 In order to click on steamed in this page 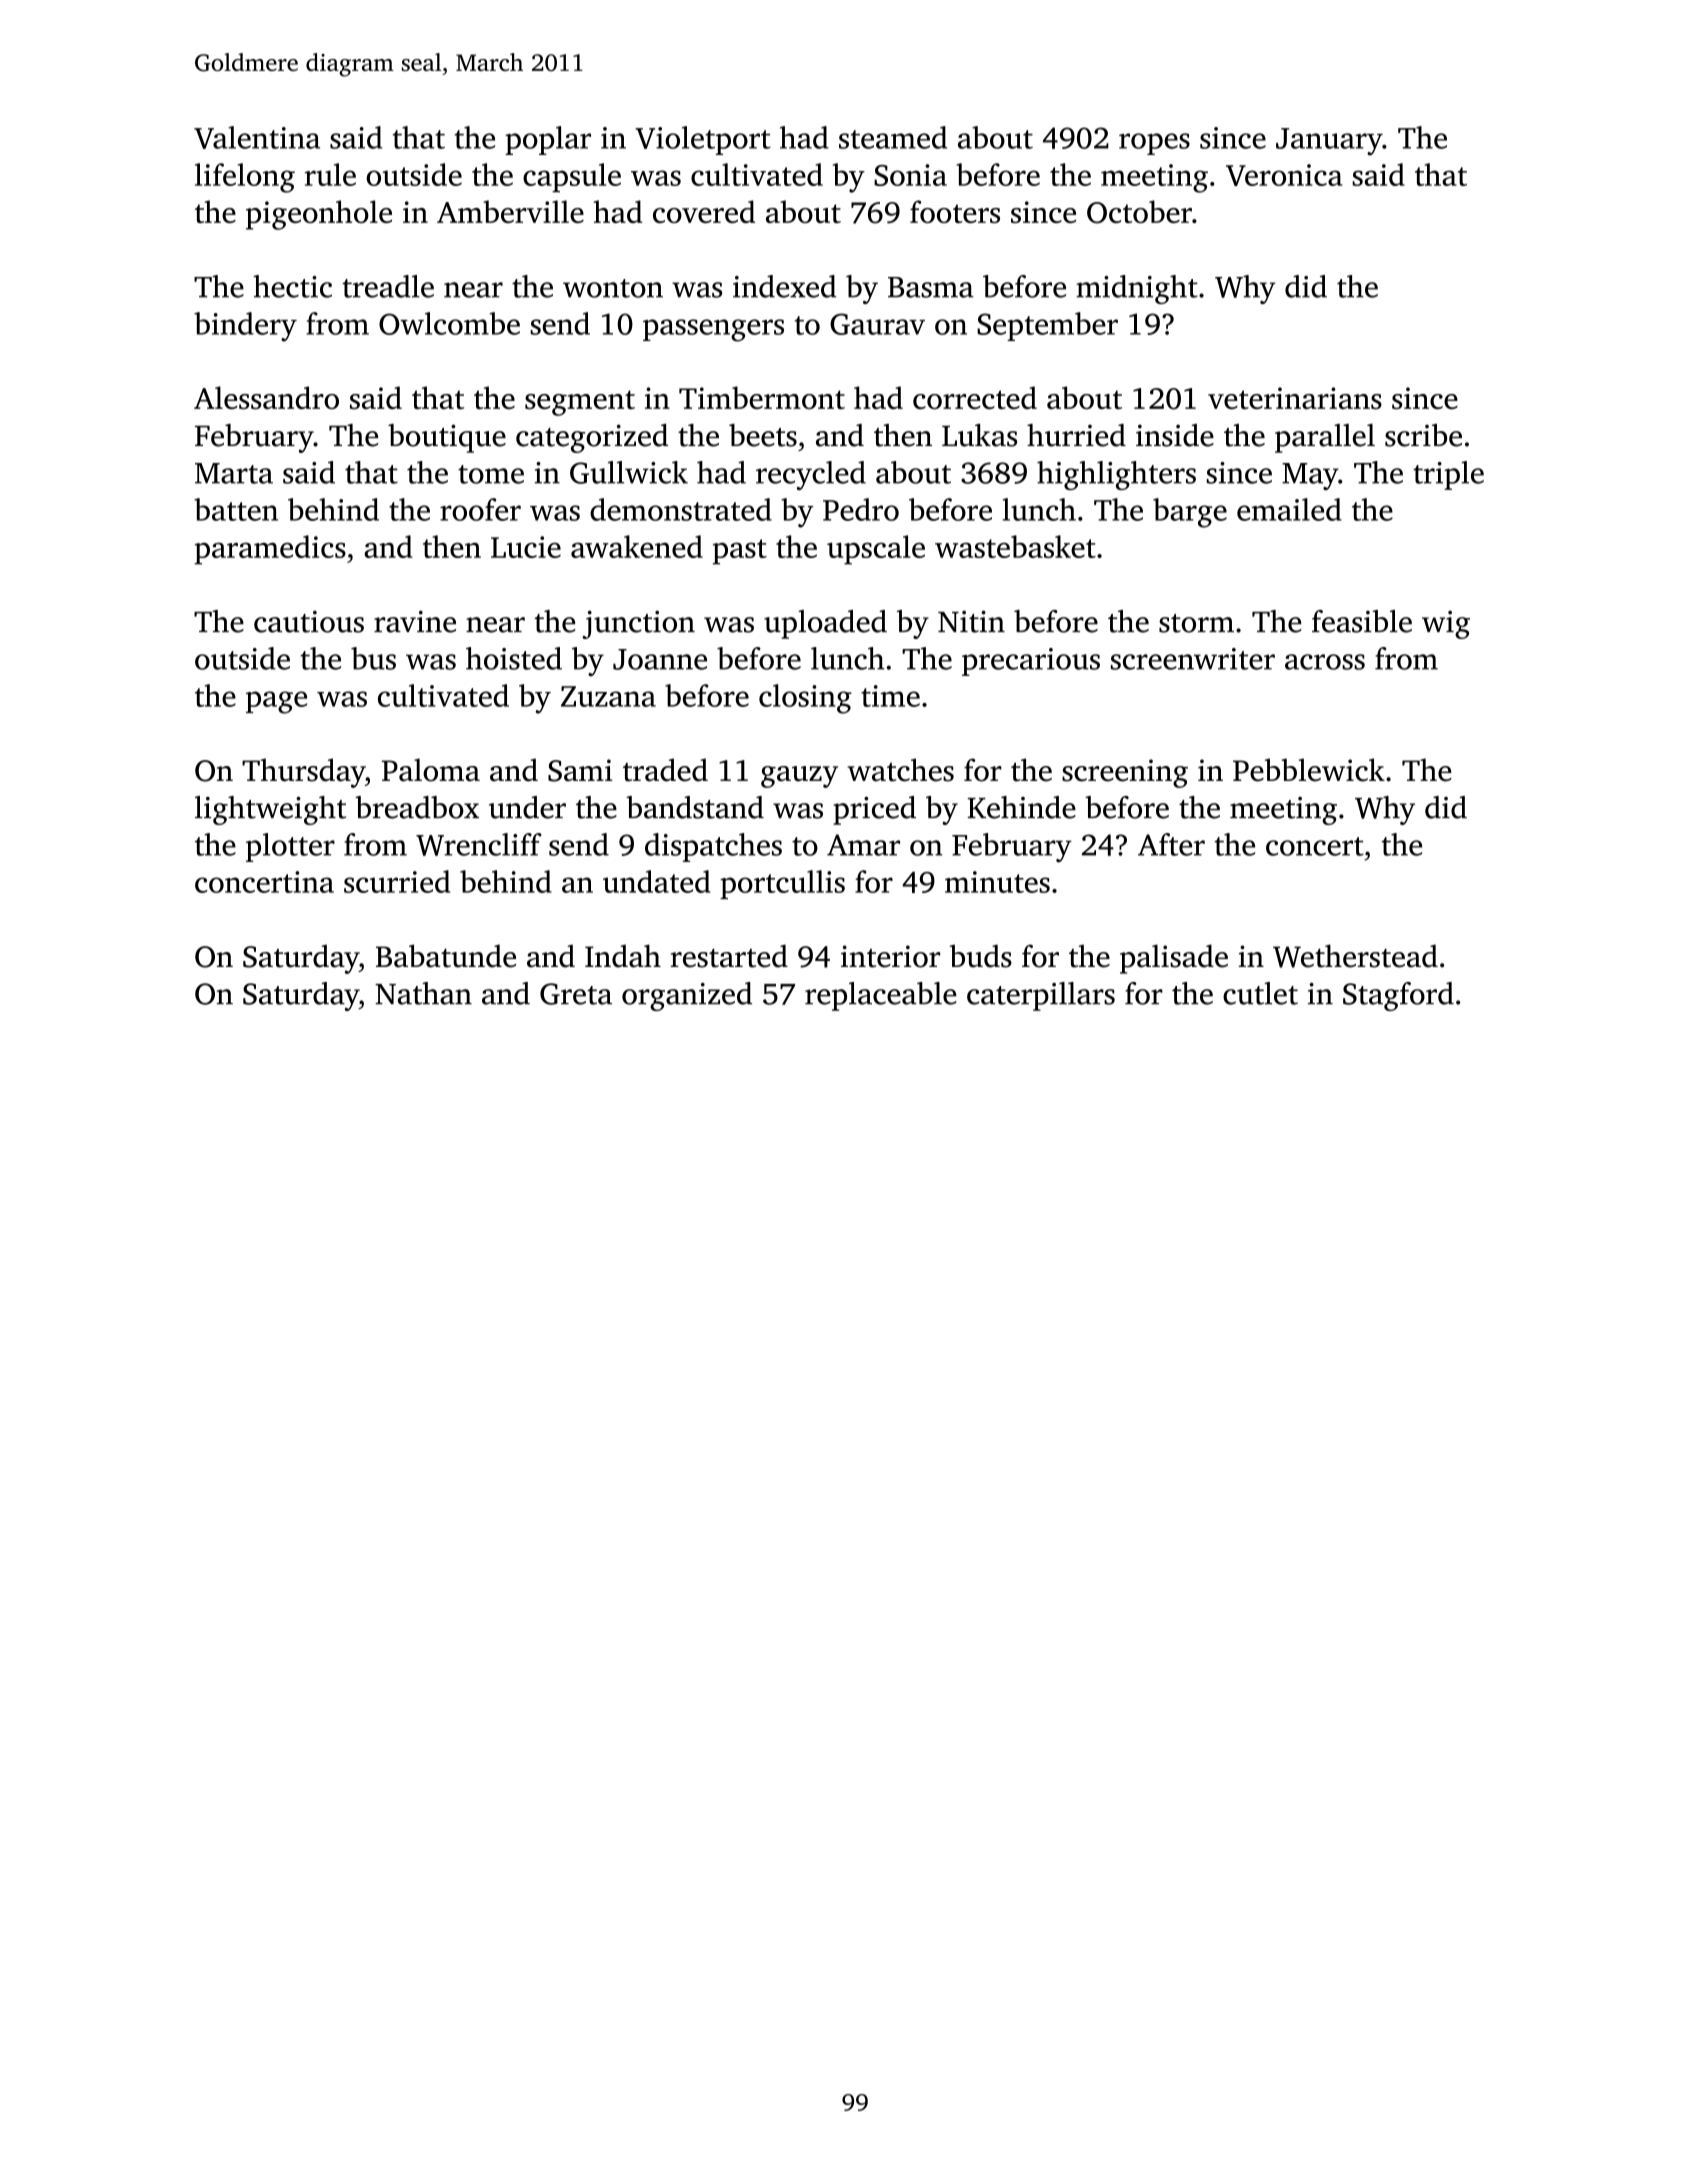, I will do `click(893, 137)`.
